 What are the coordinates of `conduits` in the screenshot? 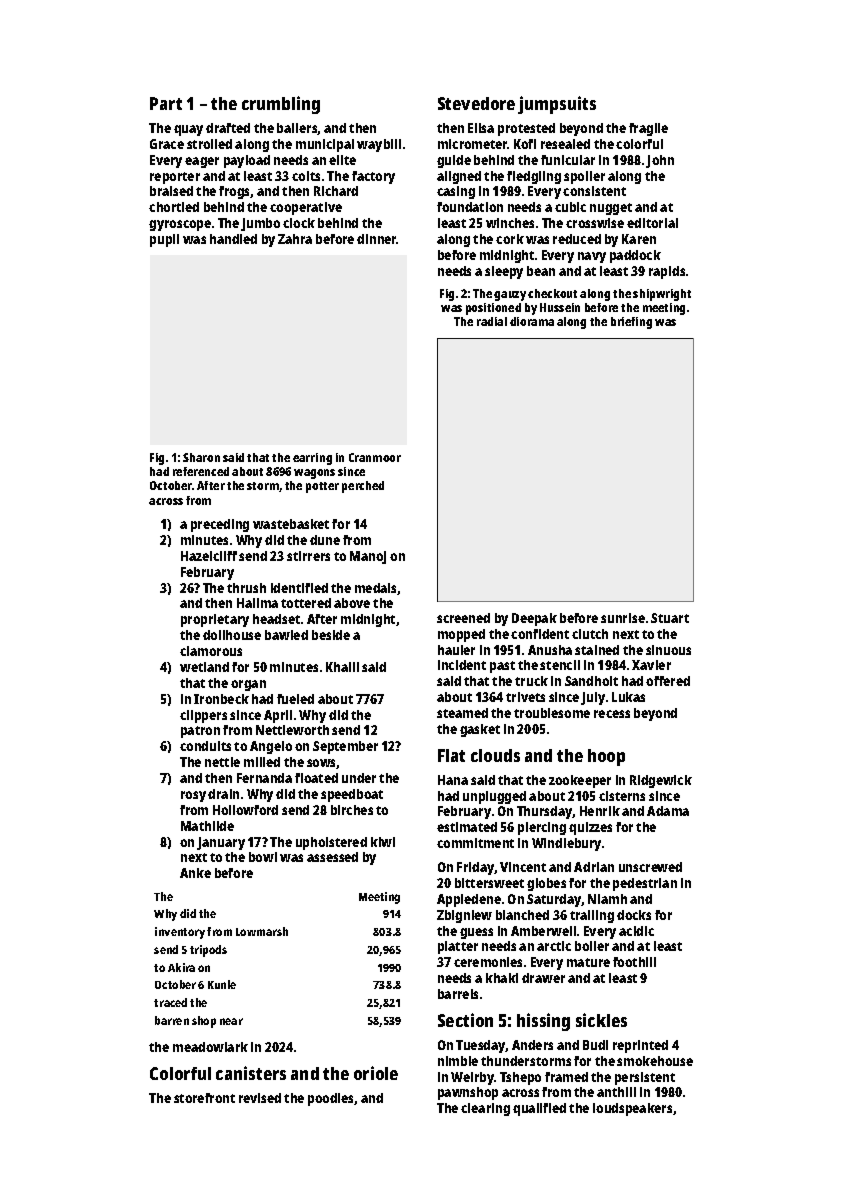 It's located at (205, 746).
